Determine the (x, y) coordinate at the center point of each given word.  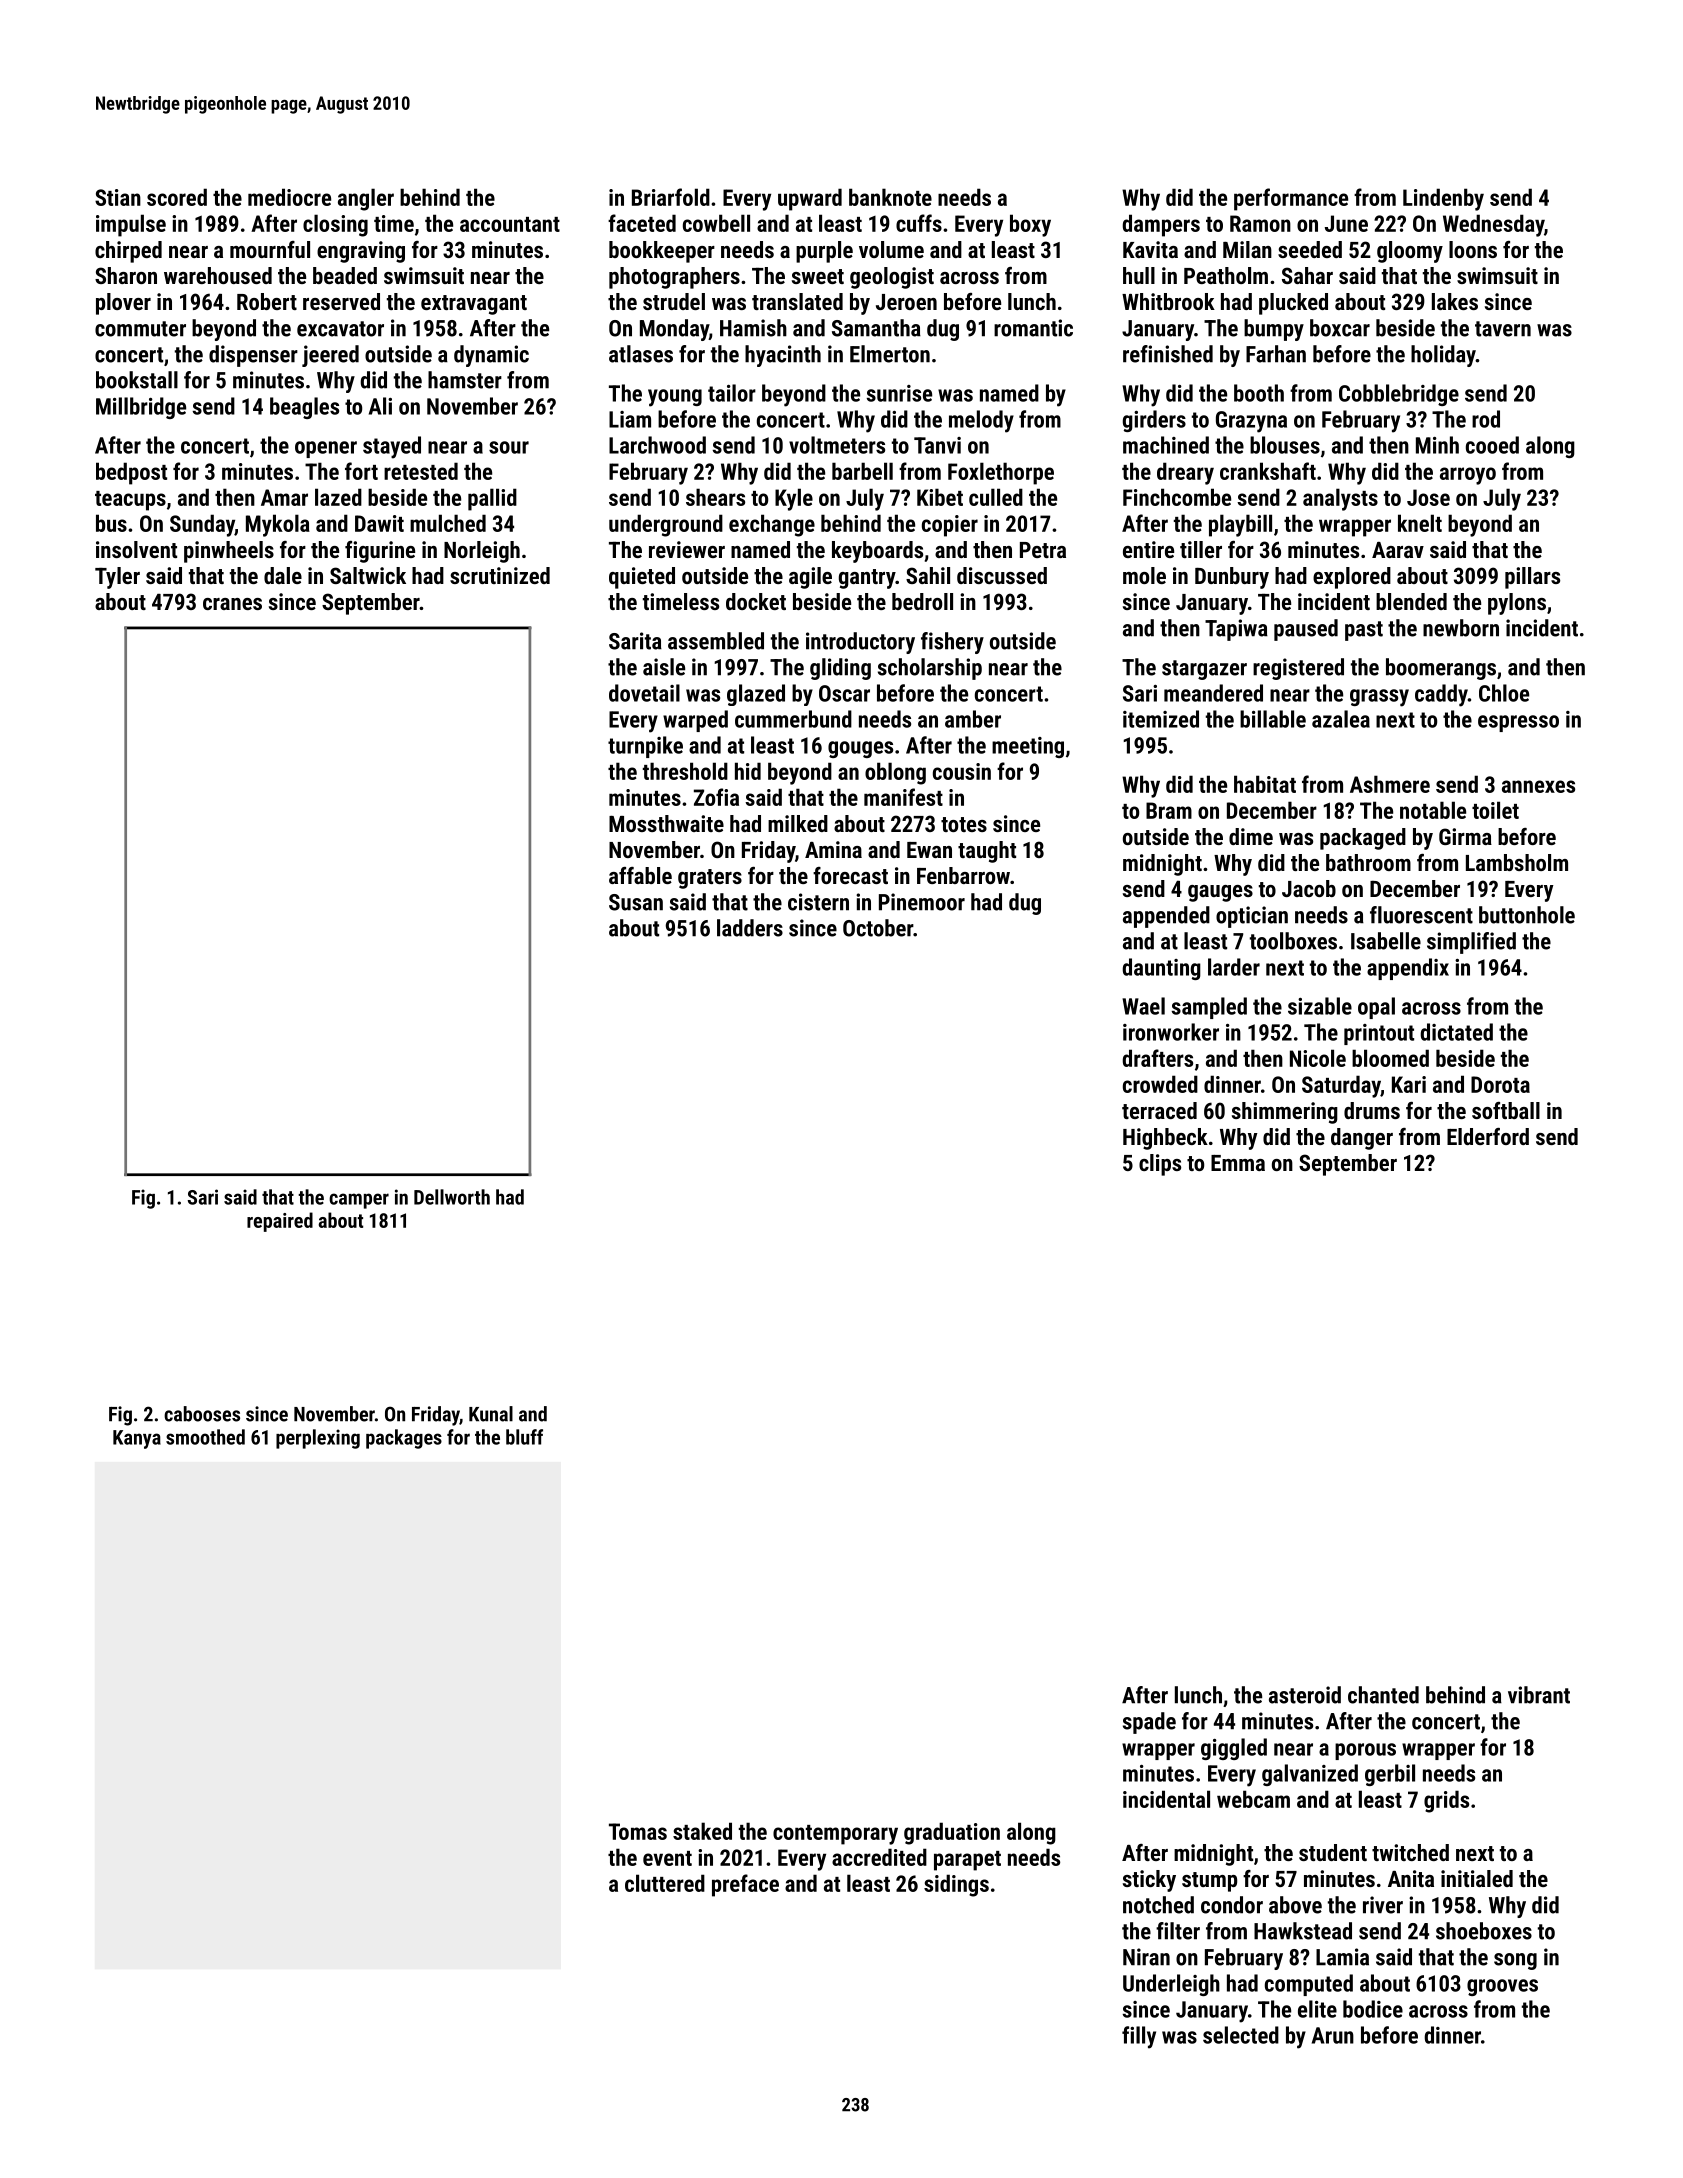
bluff (524, 1437)
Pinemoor (922, 902)
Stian (118, 197)
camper (359, 1201)
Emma (1238, 1163)
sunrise (899, 393)
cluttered (665, 1883)
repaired (280, 1222)
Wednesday (1493, 225)
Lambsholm (1517, 862)
